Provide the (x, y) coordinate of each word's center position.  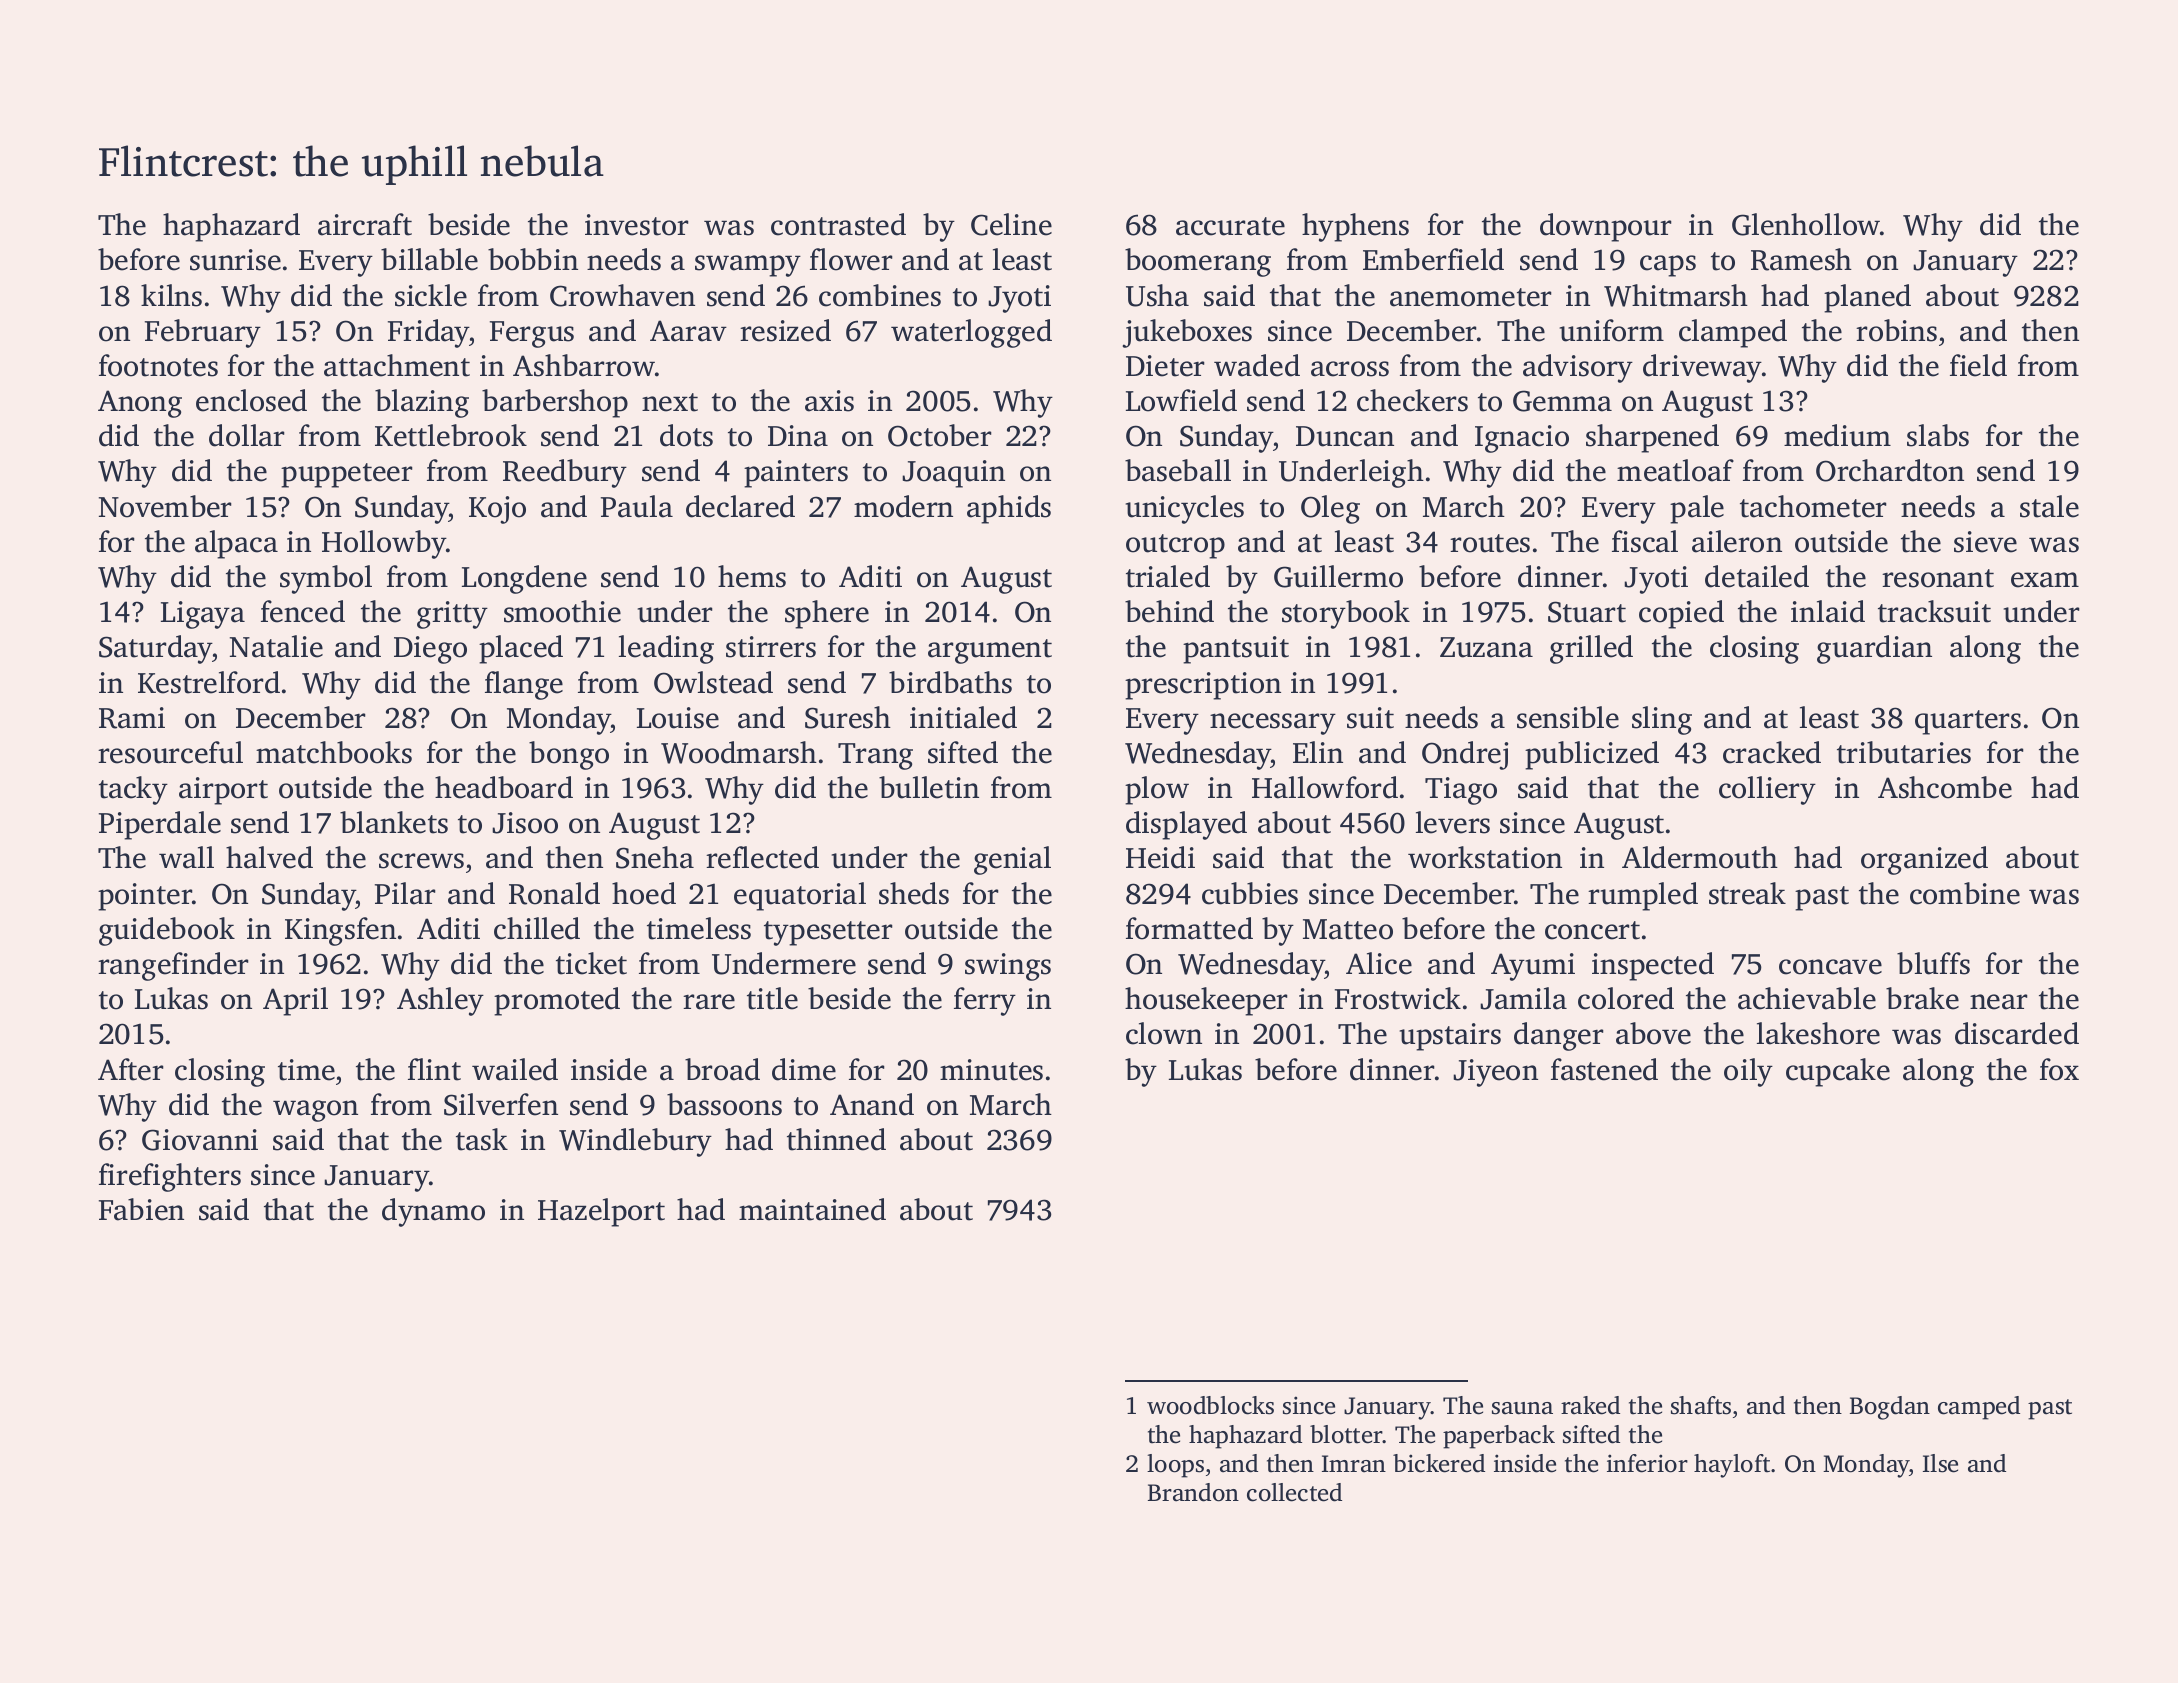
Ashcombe (1945, 787)
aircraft (365, 224)
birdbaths (950, 682)
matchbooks (334, 752)
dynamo (433, 1212)
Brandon (1193, 1492)
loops (1175, 1466)
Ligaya (203, 615)
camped (1979, 1408)
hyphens (1355, 227)
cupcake (1838, 1072)
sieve (1985, 542)
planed (1867, 298)
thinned (836, 1139)
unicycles (1185, 509)
